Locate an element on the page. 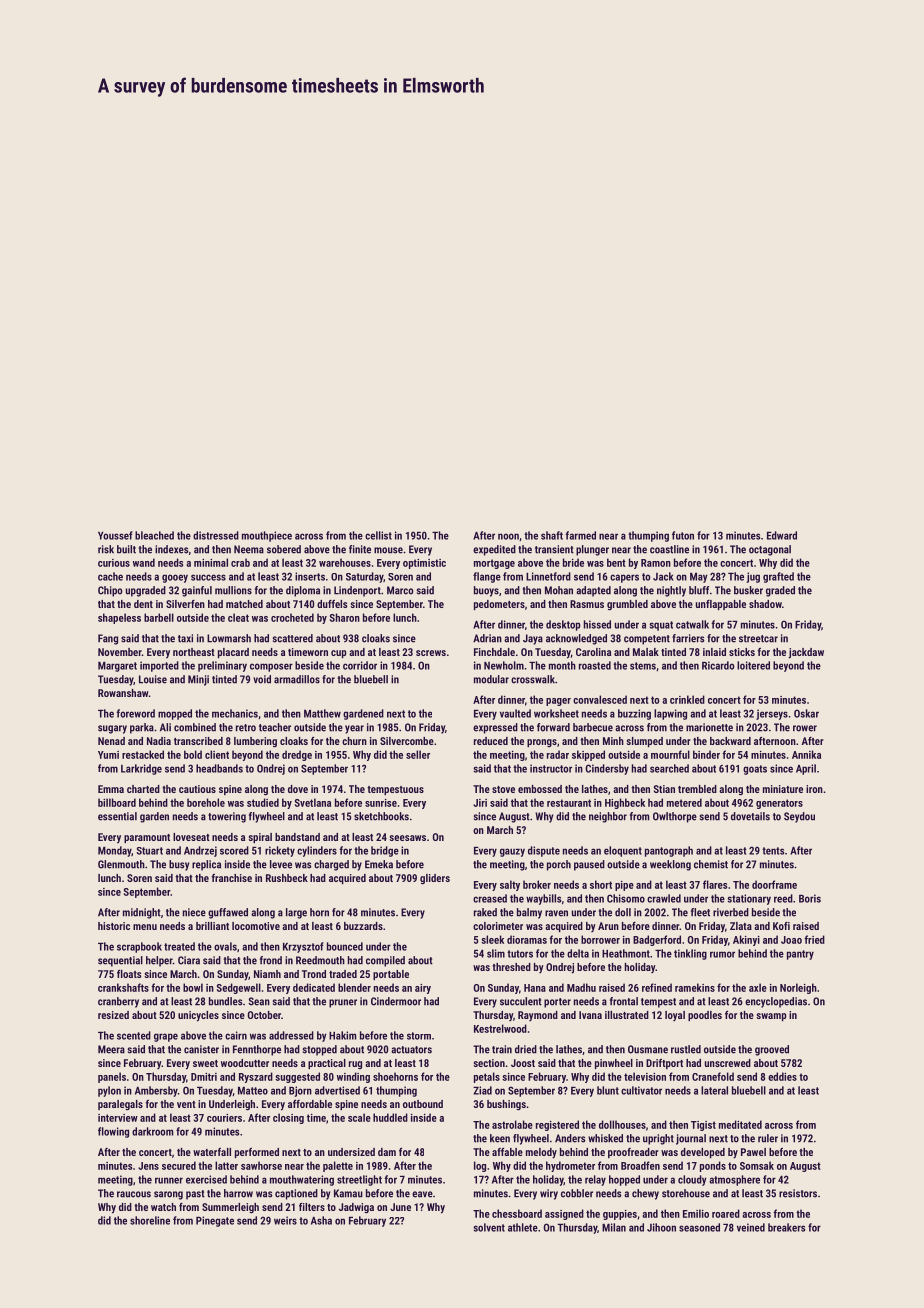 The image size is (924, 1308). April is located at coordinates (806, 769).
